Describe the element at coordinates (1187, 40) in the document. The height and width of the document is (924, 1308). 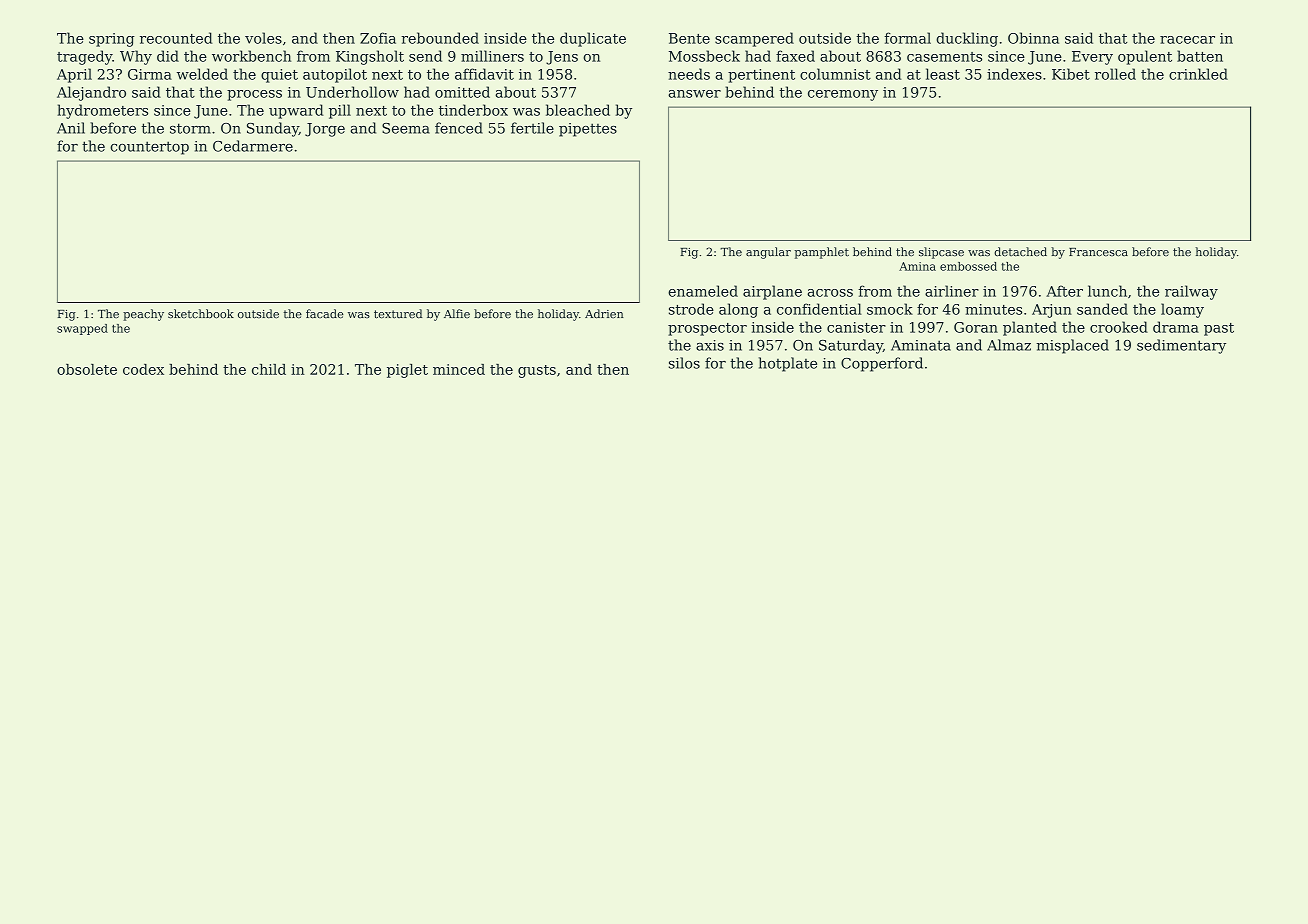
I see `racecar` at that location.
